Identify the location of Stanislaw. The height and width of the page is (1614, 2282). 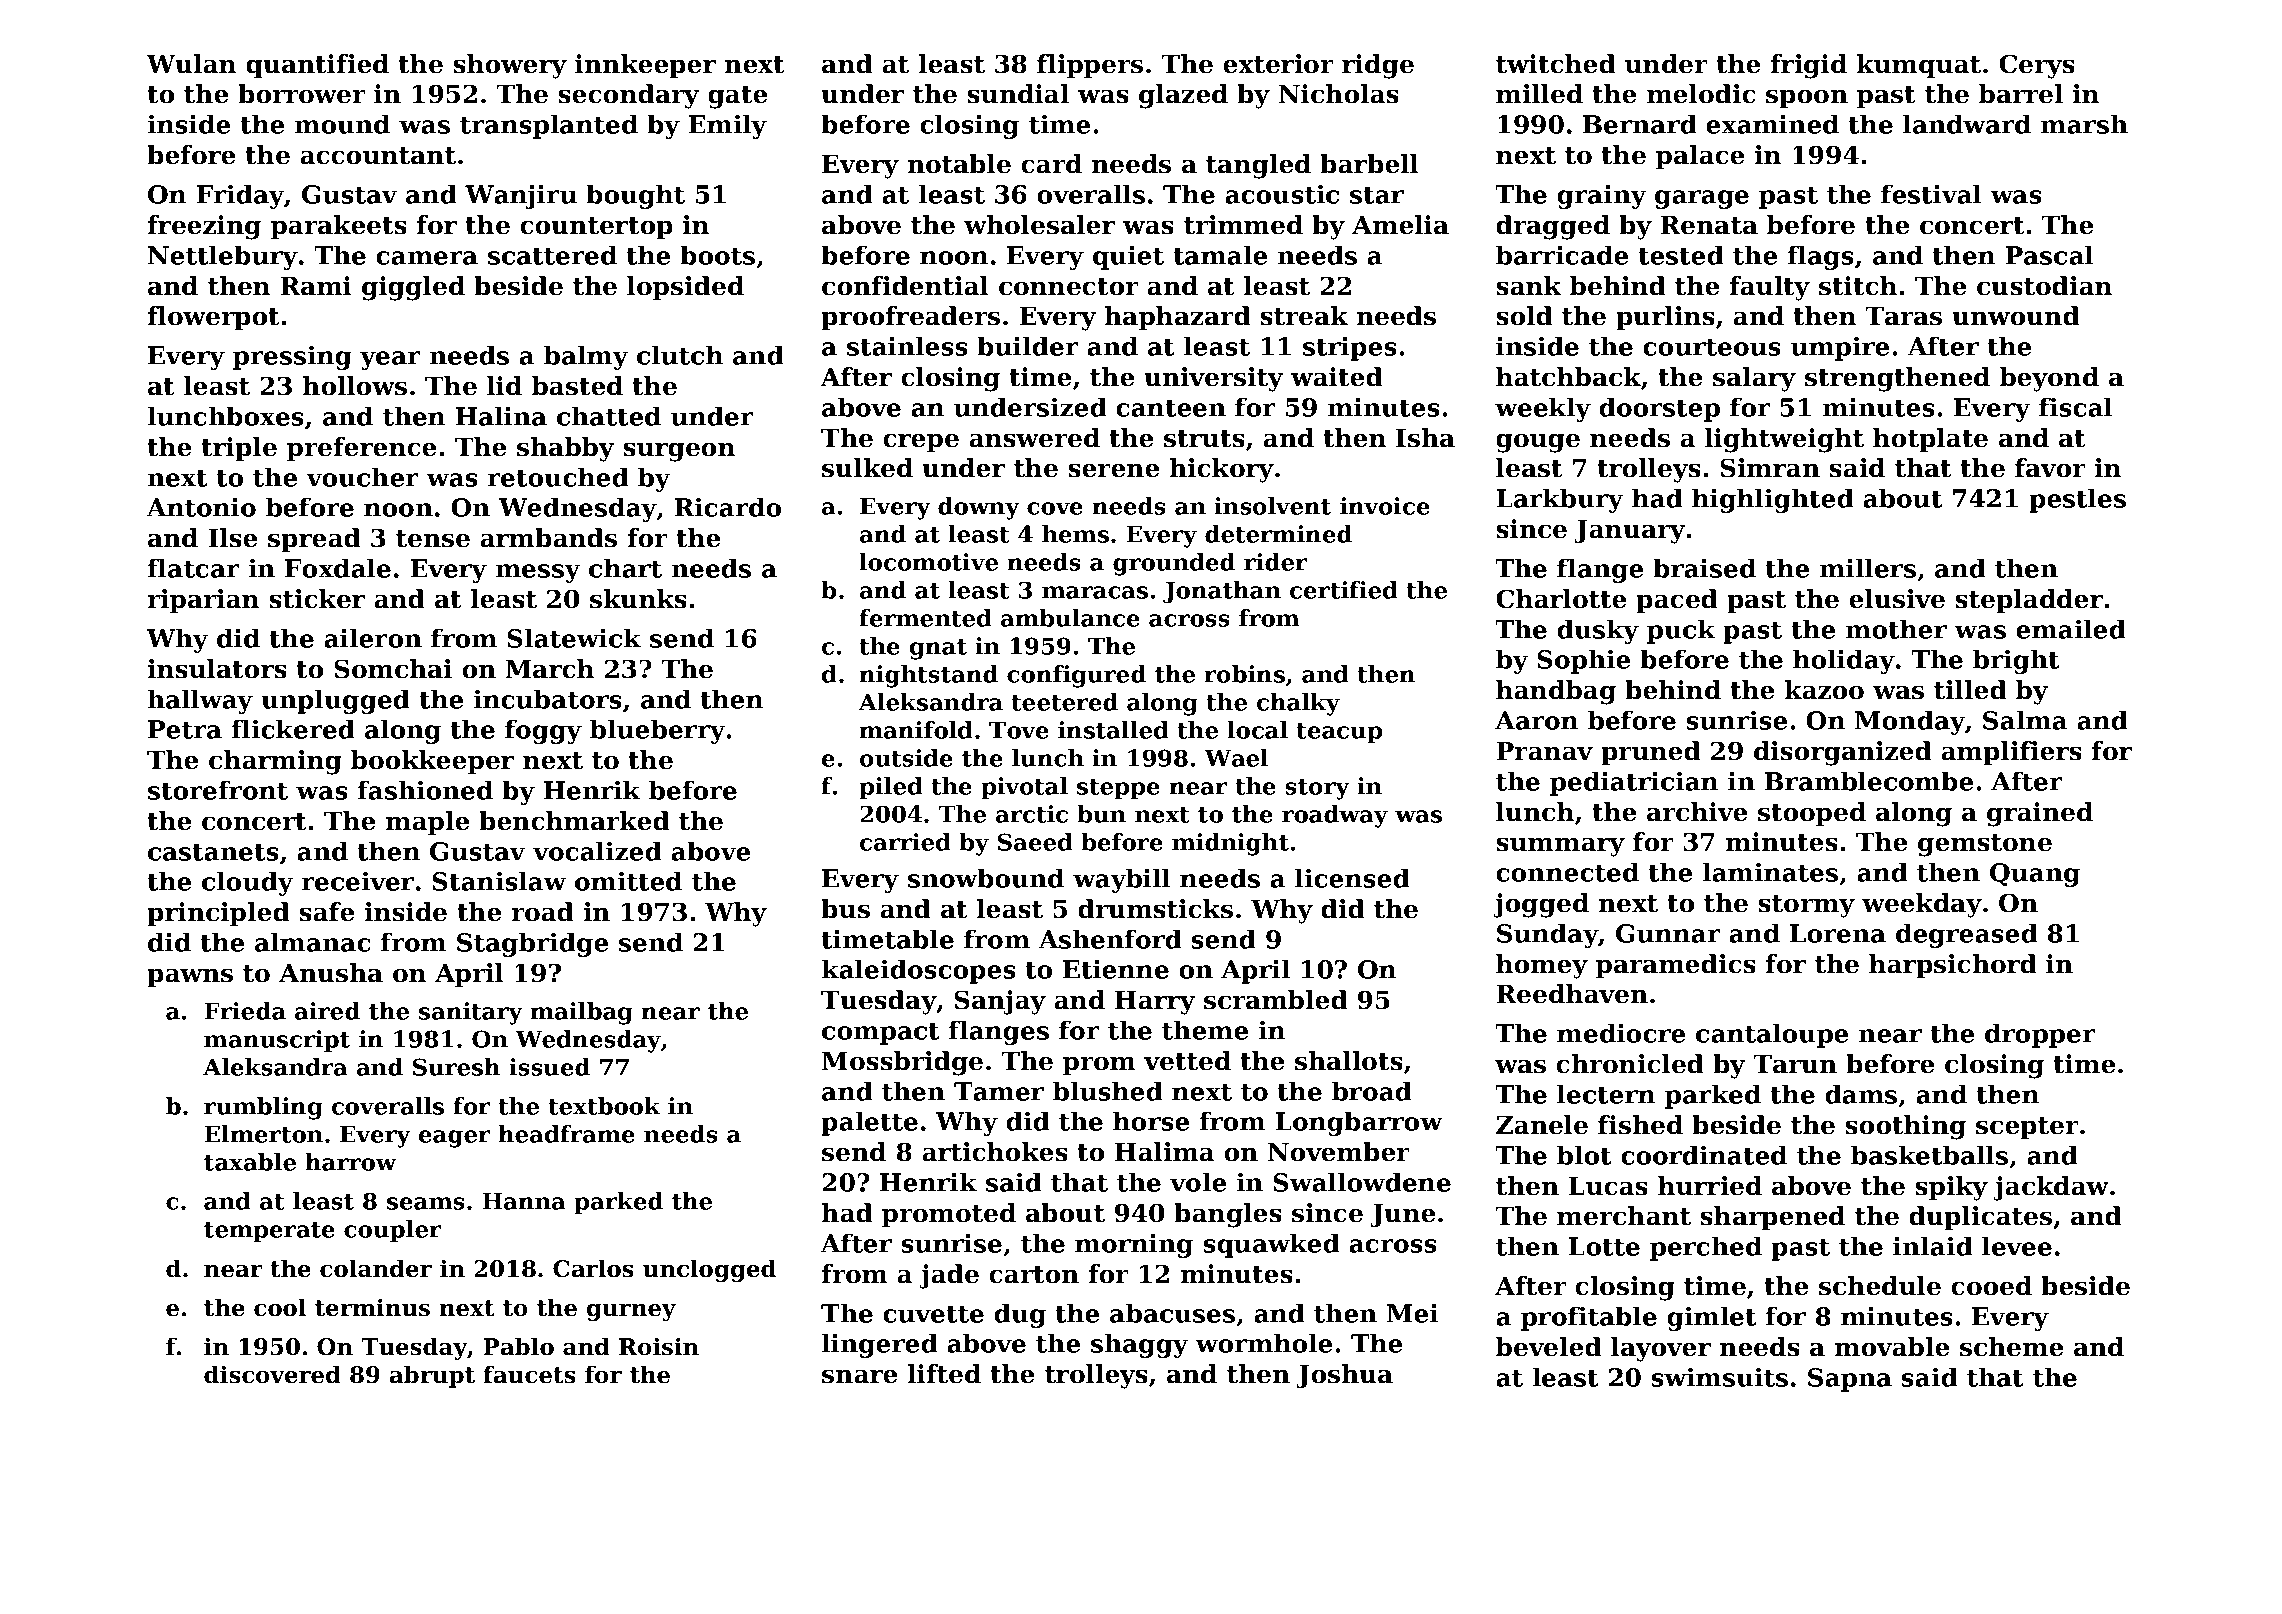
(499, 881).
